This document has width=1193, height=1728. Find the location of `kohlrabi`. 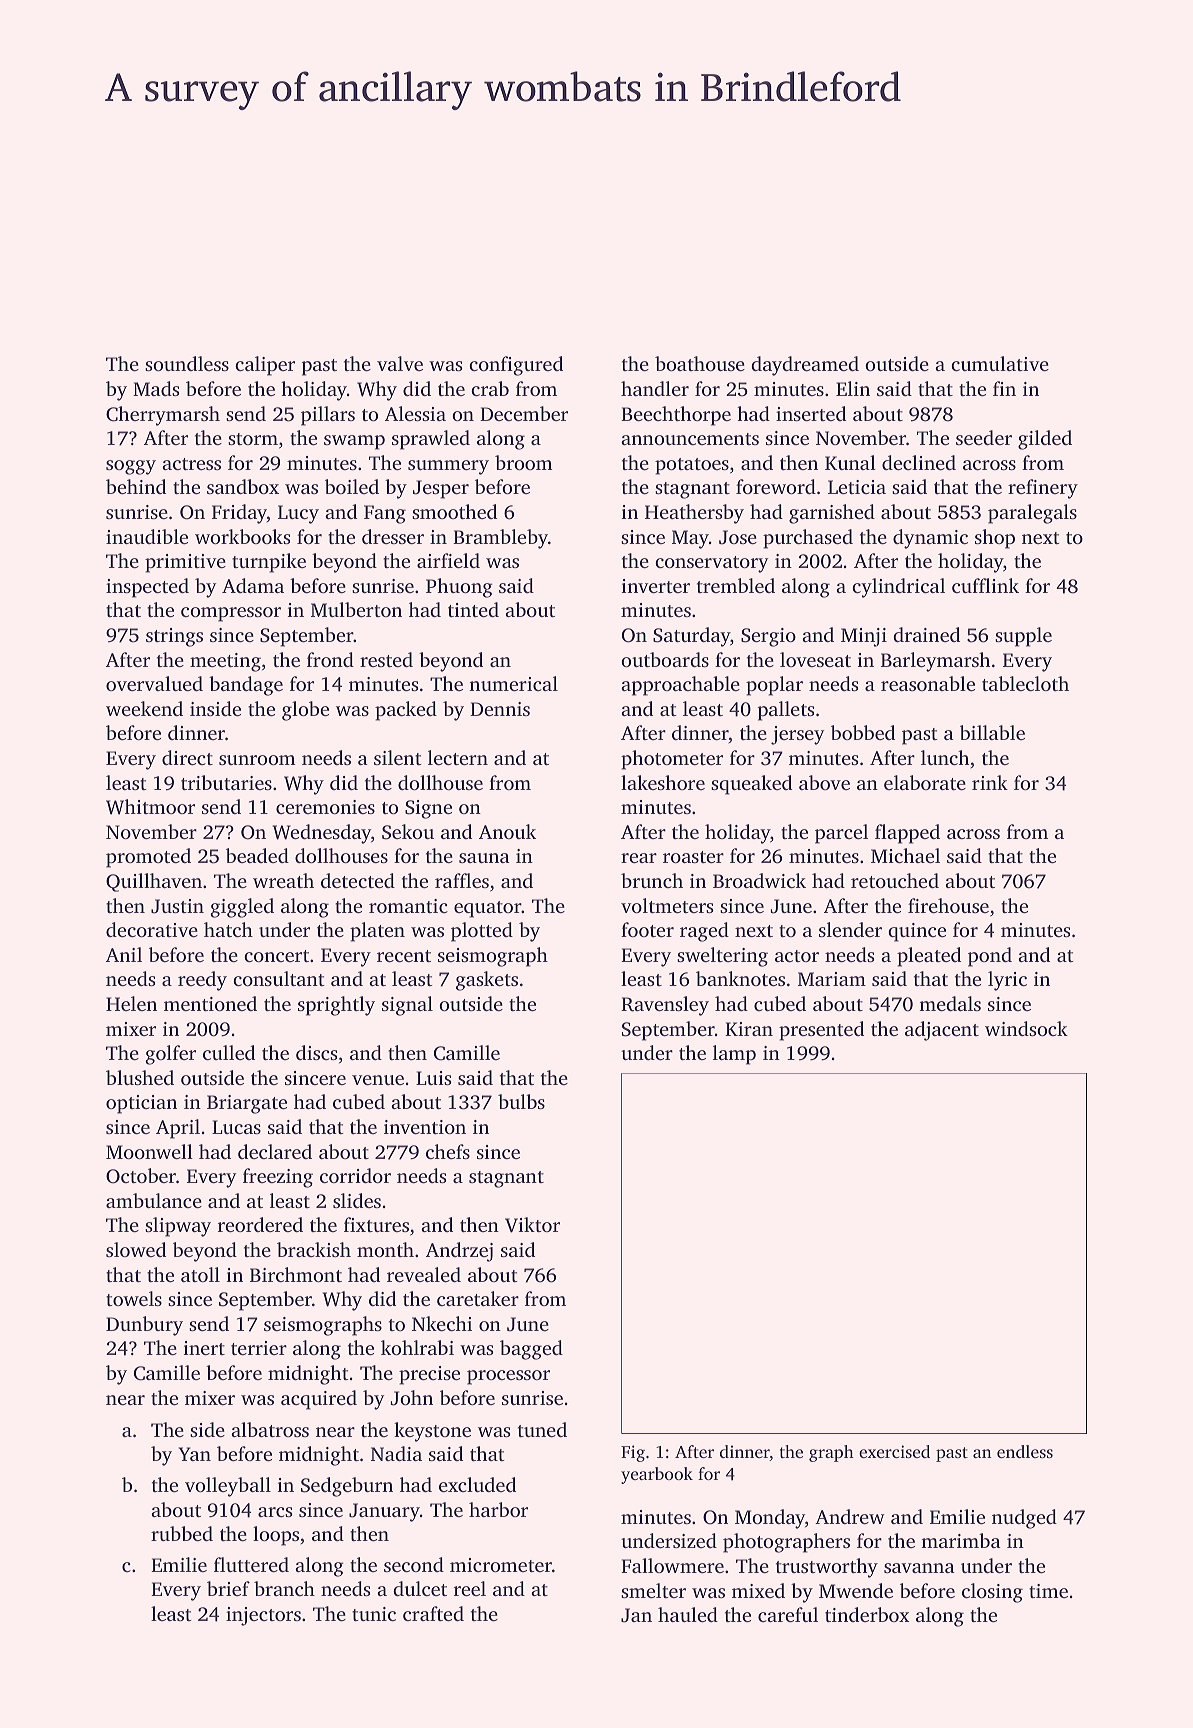

kohlrabi is located at coordinates (417, 1347).
